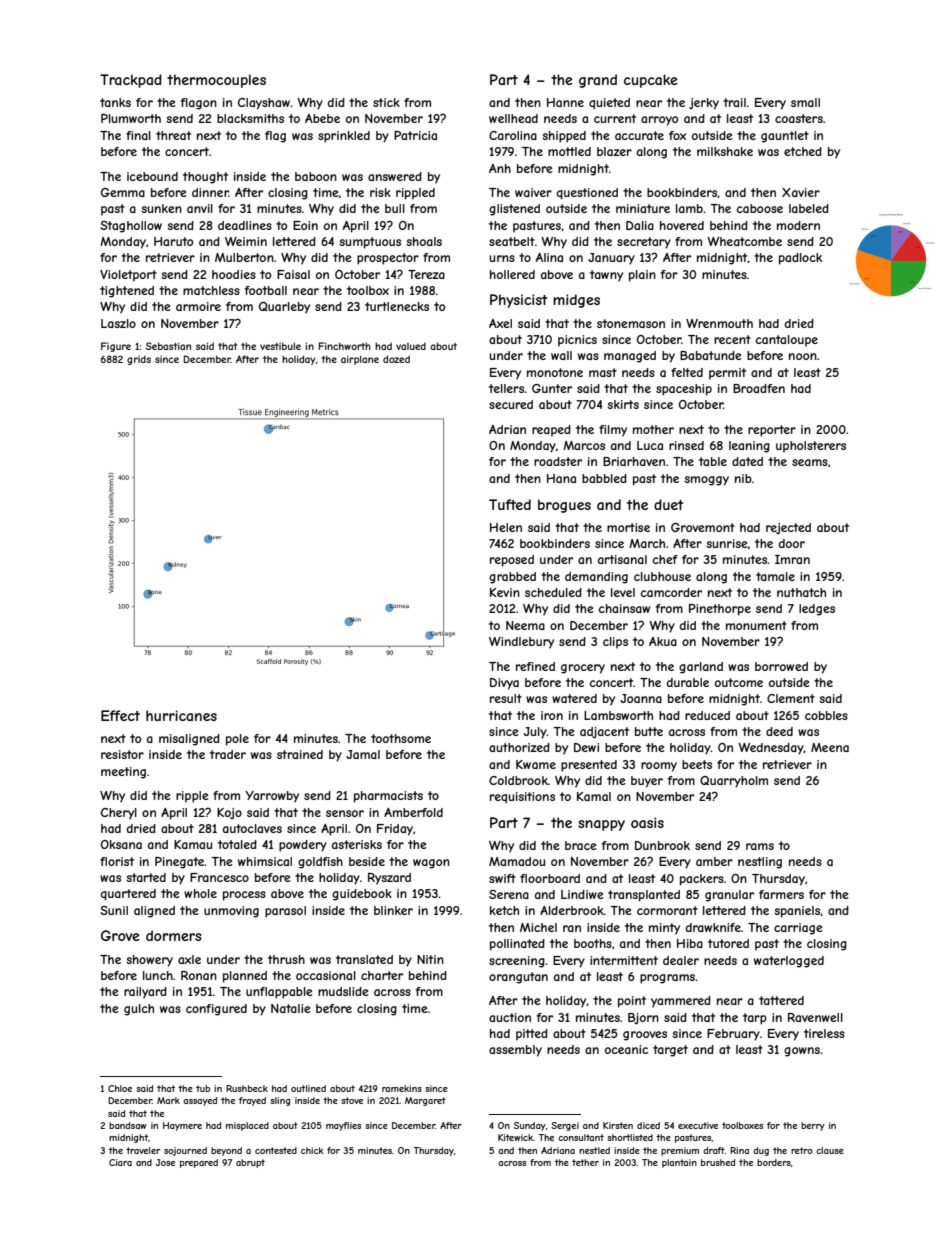 The image size is (952, 1233). Describe the element at coordinates (139, 1010) in the screenshot. I see `gulch` at that location.
